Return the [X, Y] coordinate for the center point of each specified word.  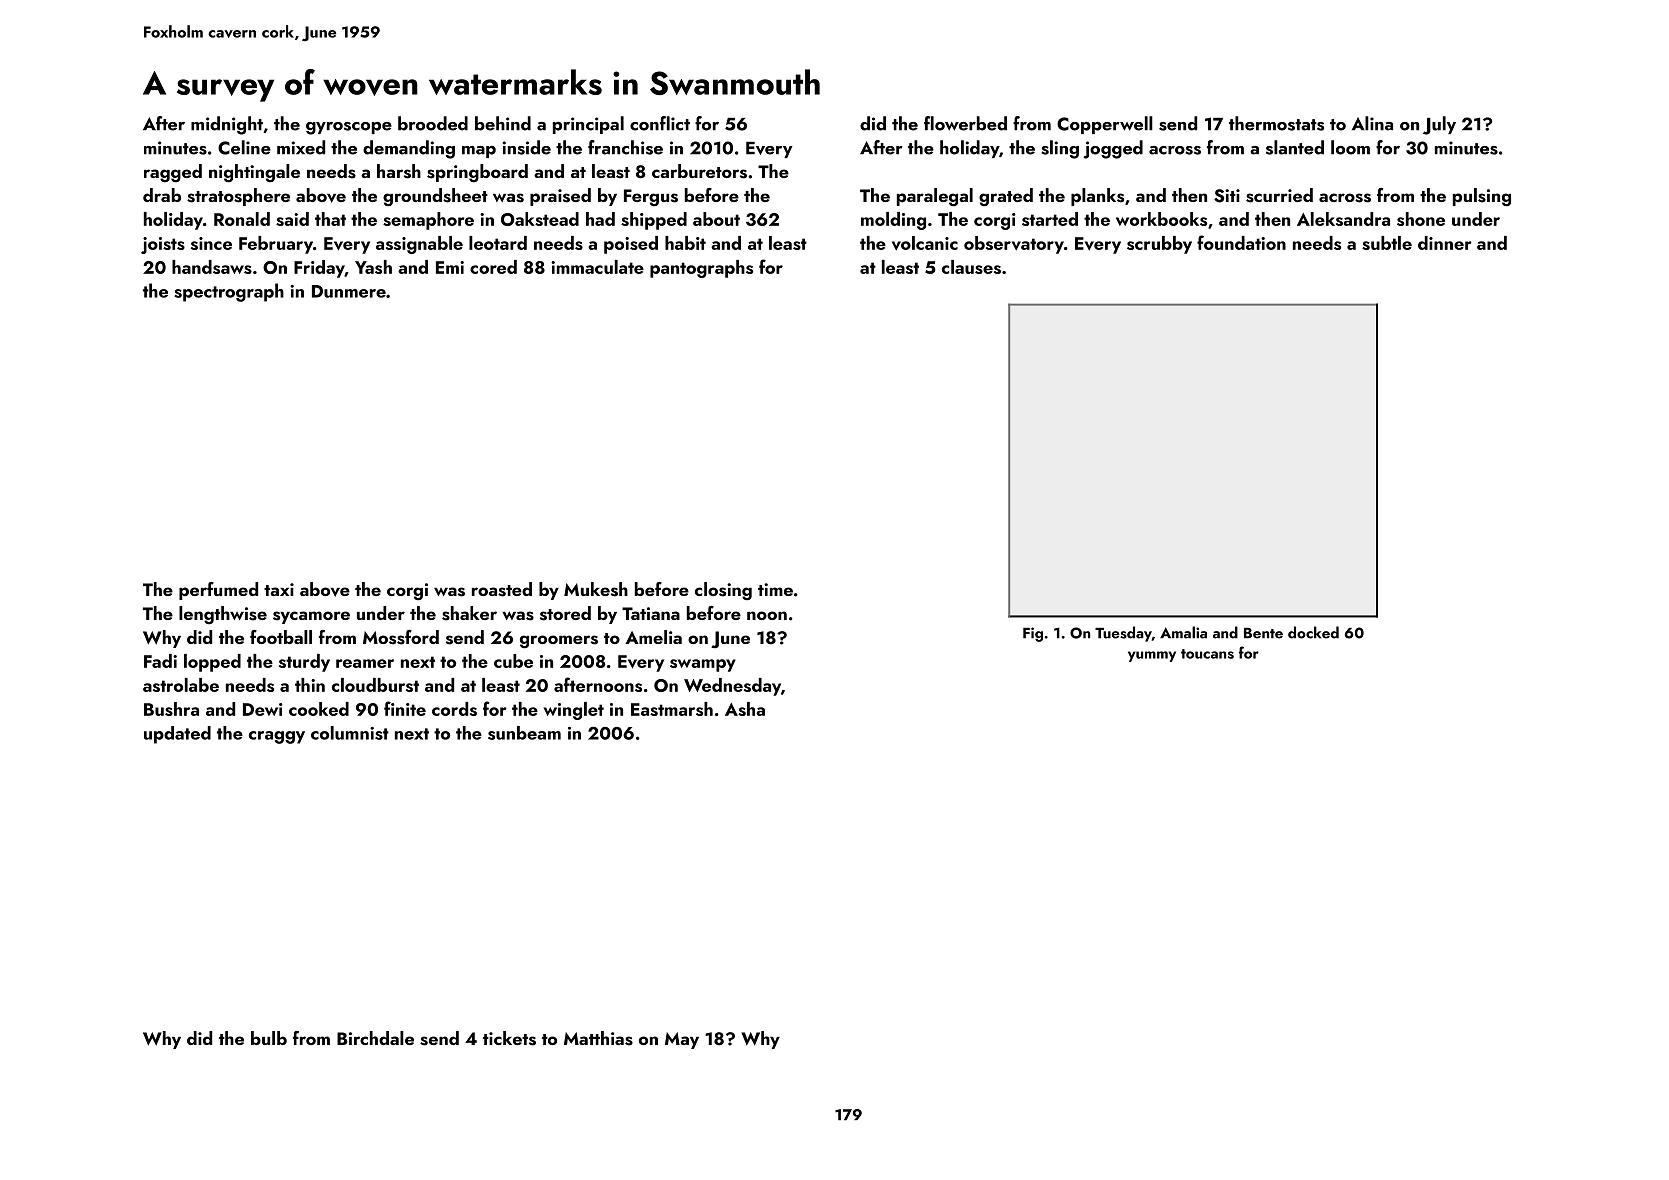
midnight [227, 125]
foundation [1241, 242]
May [682, 1040]
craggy [277, 737]
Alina [1372, 123]
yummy [1152, 656]
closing [723, 591]
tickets [509, 1038]
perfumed [218, 591]
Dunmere [349, 291]
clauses [971, 267]
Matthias [598, 1038]
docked [1313, 632]
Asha [745, 709]
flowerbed [965, 123]
